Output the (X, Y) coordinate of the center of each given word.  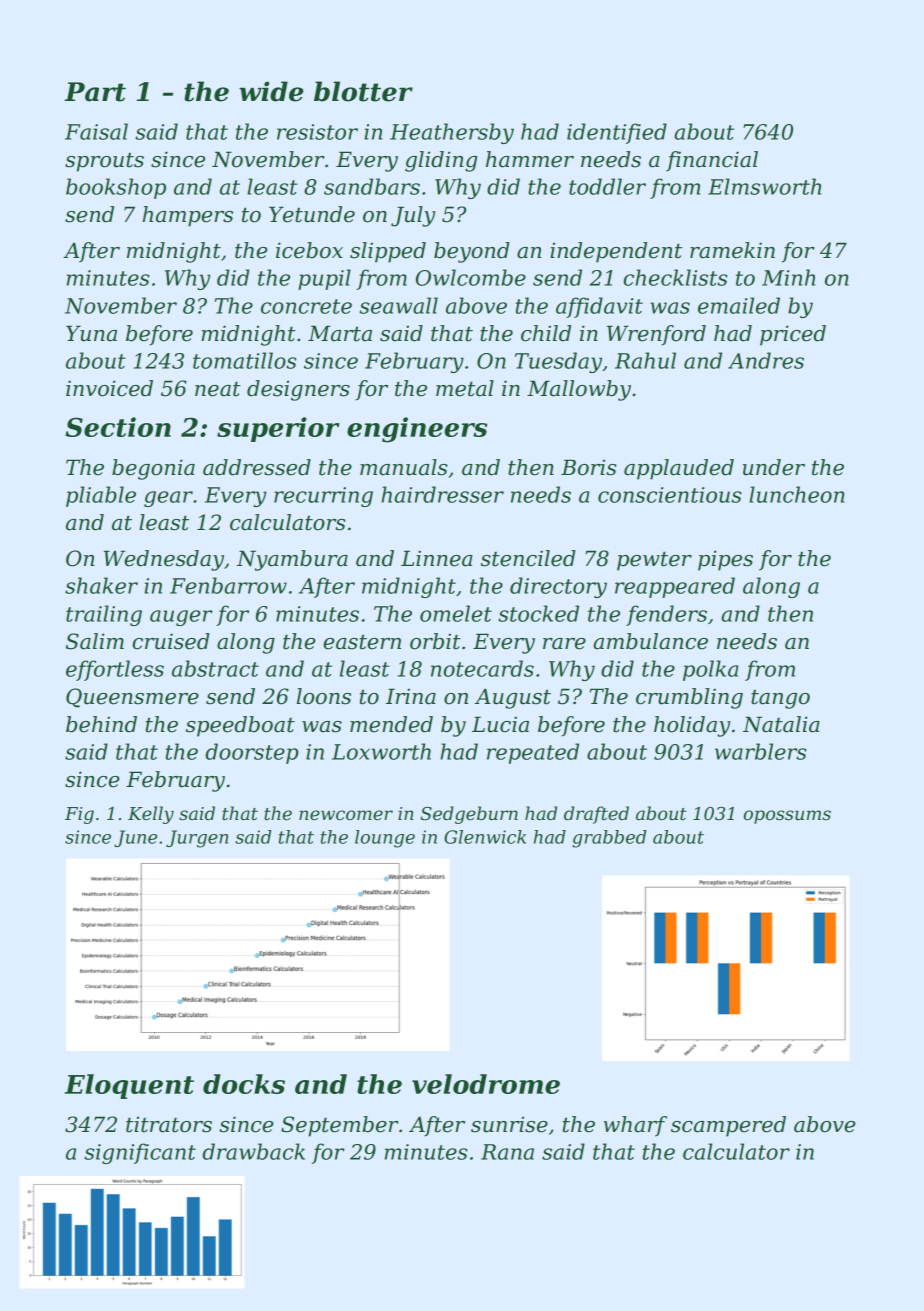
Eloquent (129, 1086)
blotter (363, 91)
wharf (635, 1126)
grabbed (609, 839)
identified (617, 133)
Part (95, 92)
